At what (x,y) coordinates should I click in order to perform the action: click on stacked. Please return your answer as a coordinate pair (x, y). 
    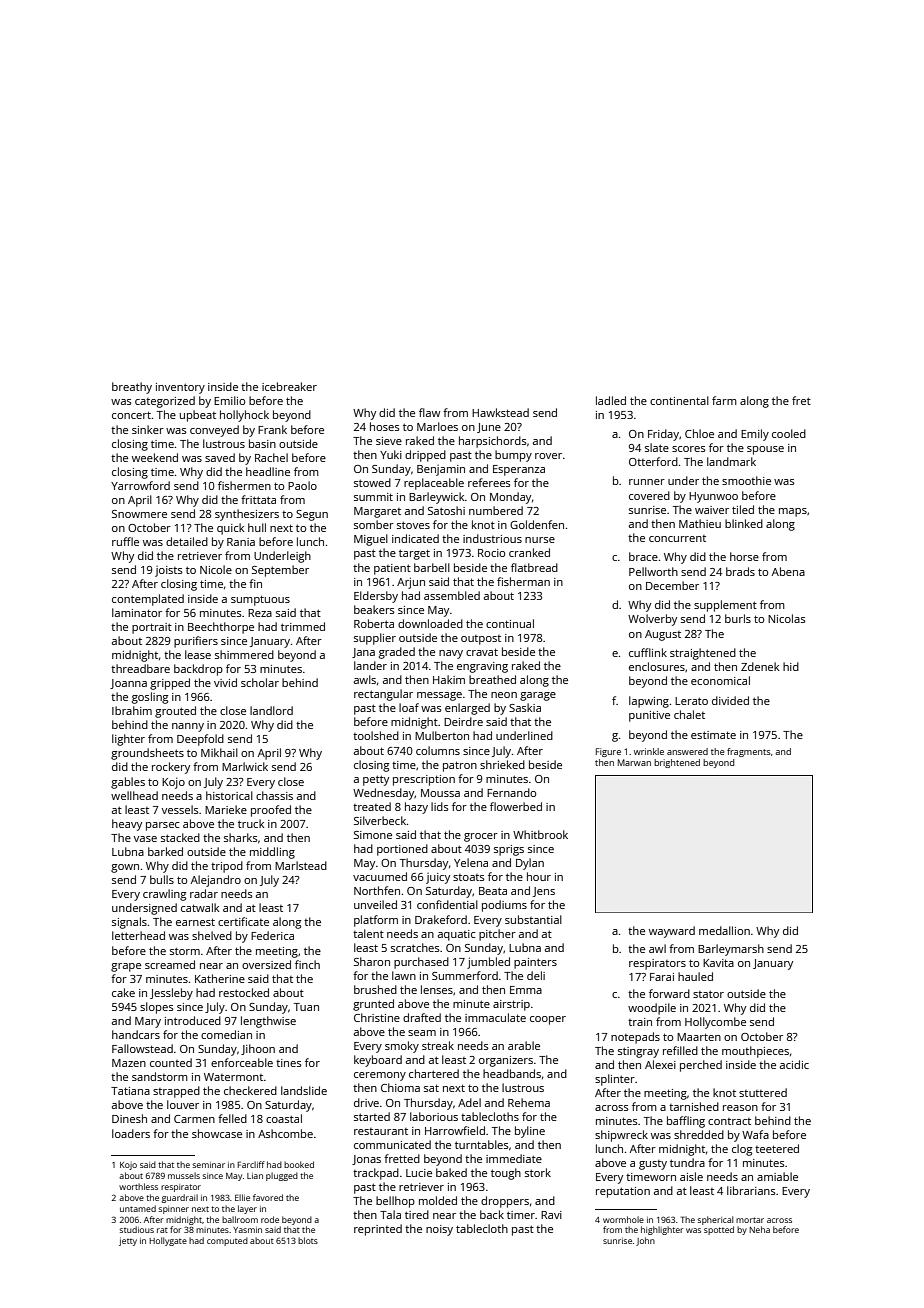
    Looking at the image, I should click on (180, 837).
